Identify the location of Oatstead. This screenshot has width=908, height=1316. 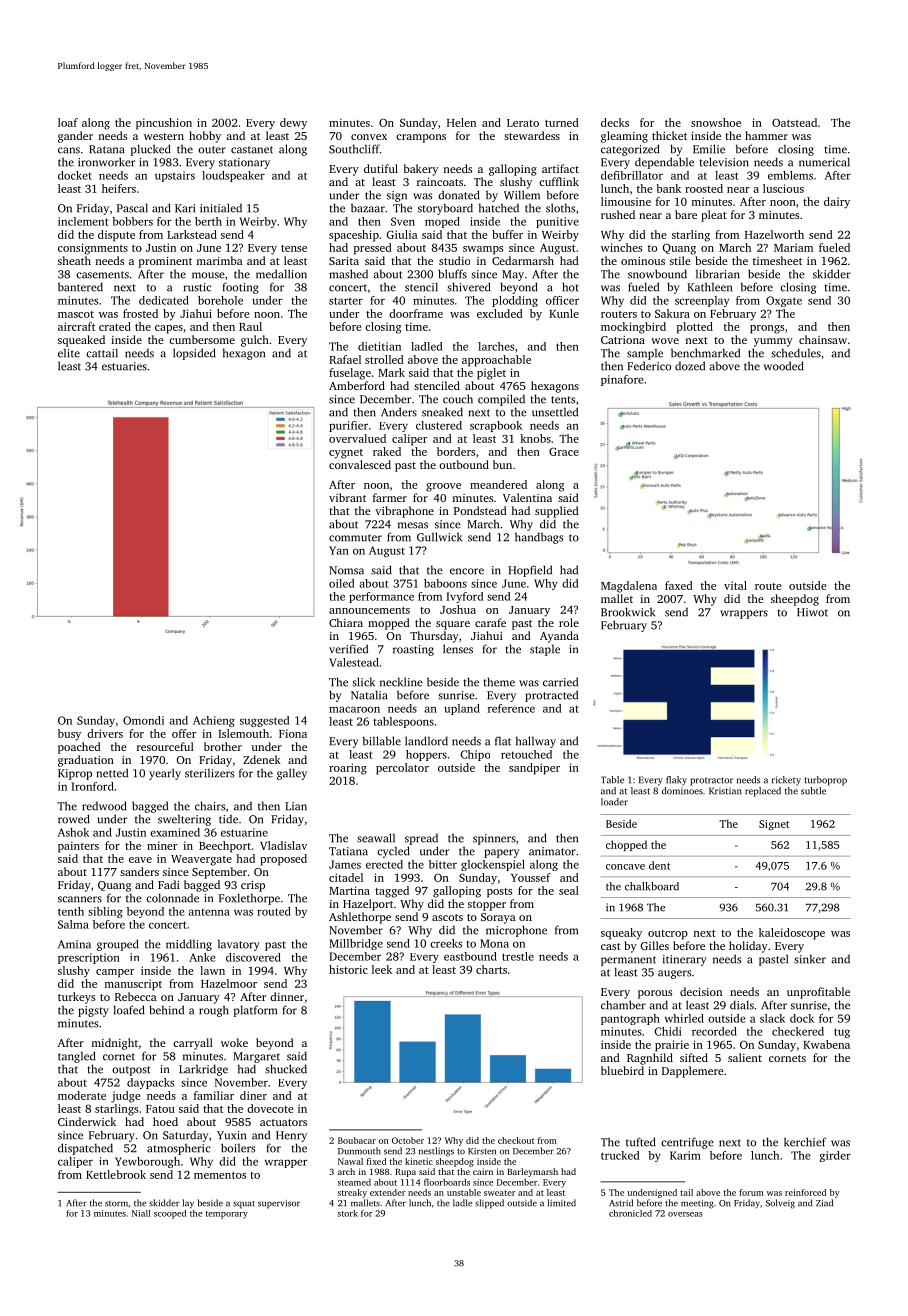
(794, 122).
